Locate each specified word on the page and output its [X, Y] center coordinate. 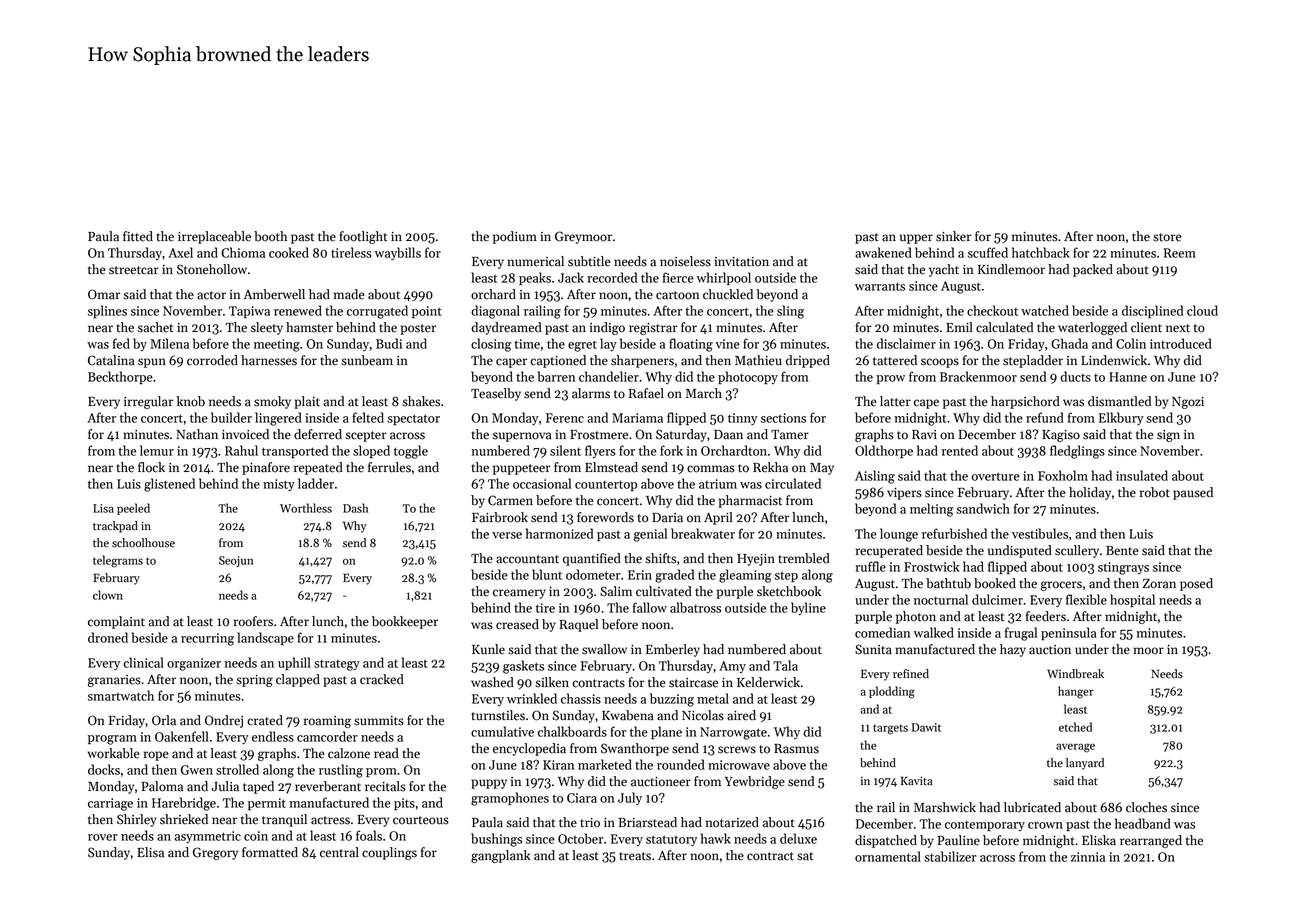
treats [635, 856]
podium [515, 237]
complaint [116, 622]
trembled [804, 558]
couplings [389, 853]
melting [931, 510]
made [349, 294]
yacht [944, 270]
